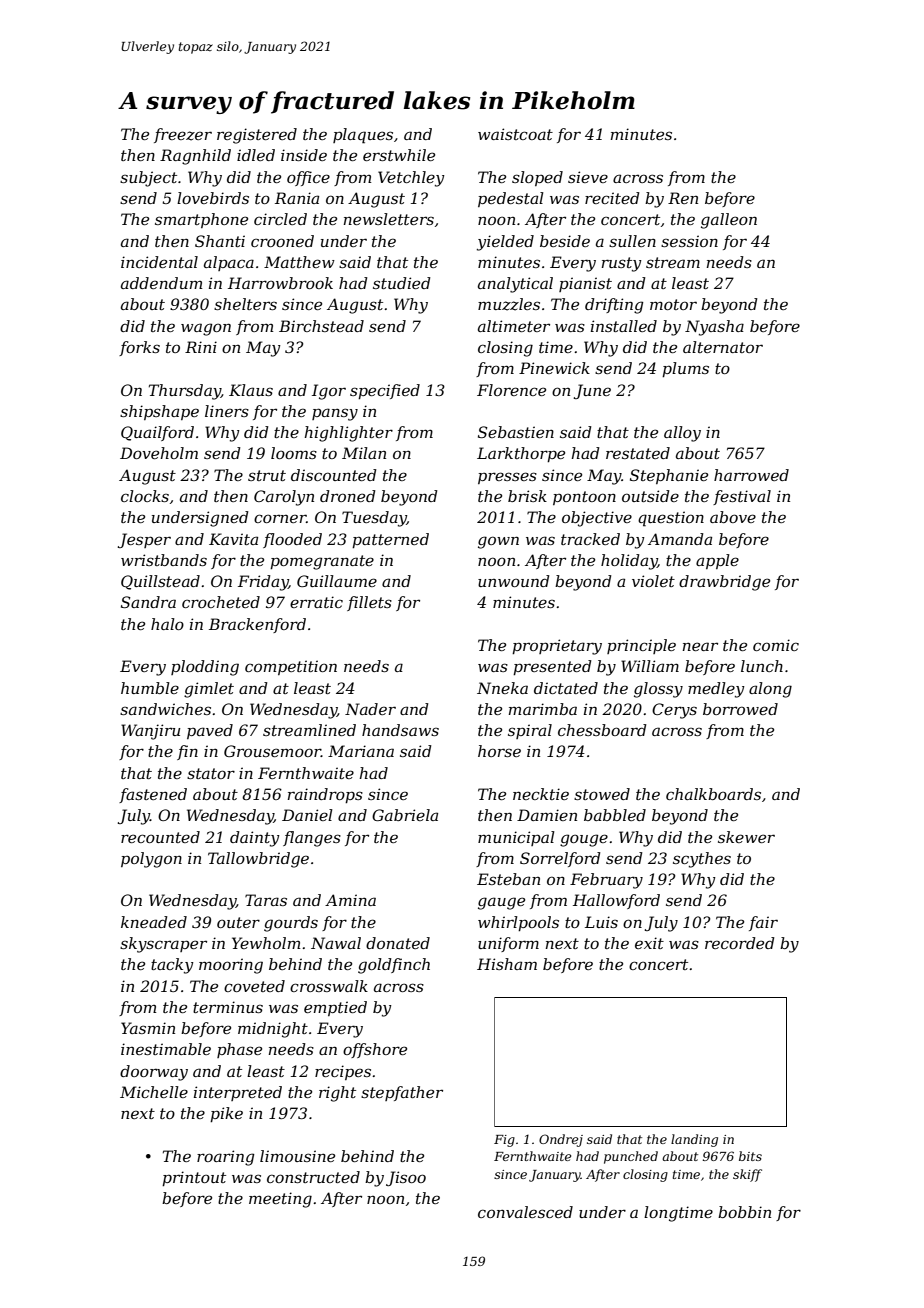 The image size is (924, 1308). What do you see at coordinates (139, 348) in the screenshot?
I see `forks` at bounding box center [139, 348].
